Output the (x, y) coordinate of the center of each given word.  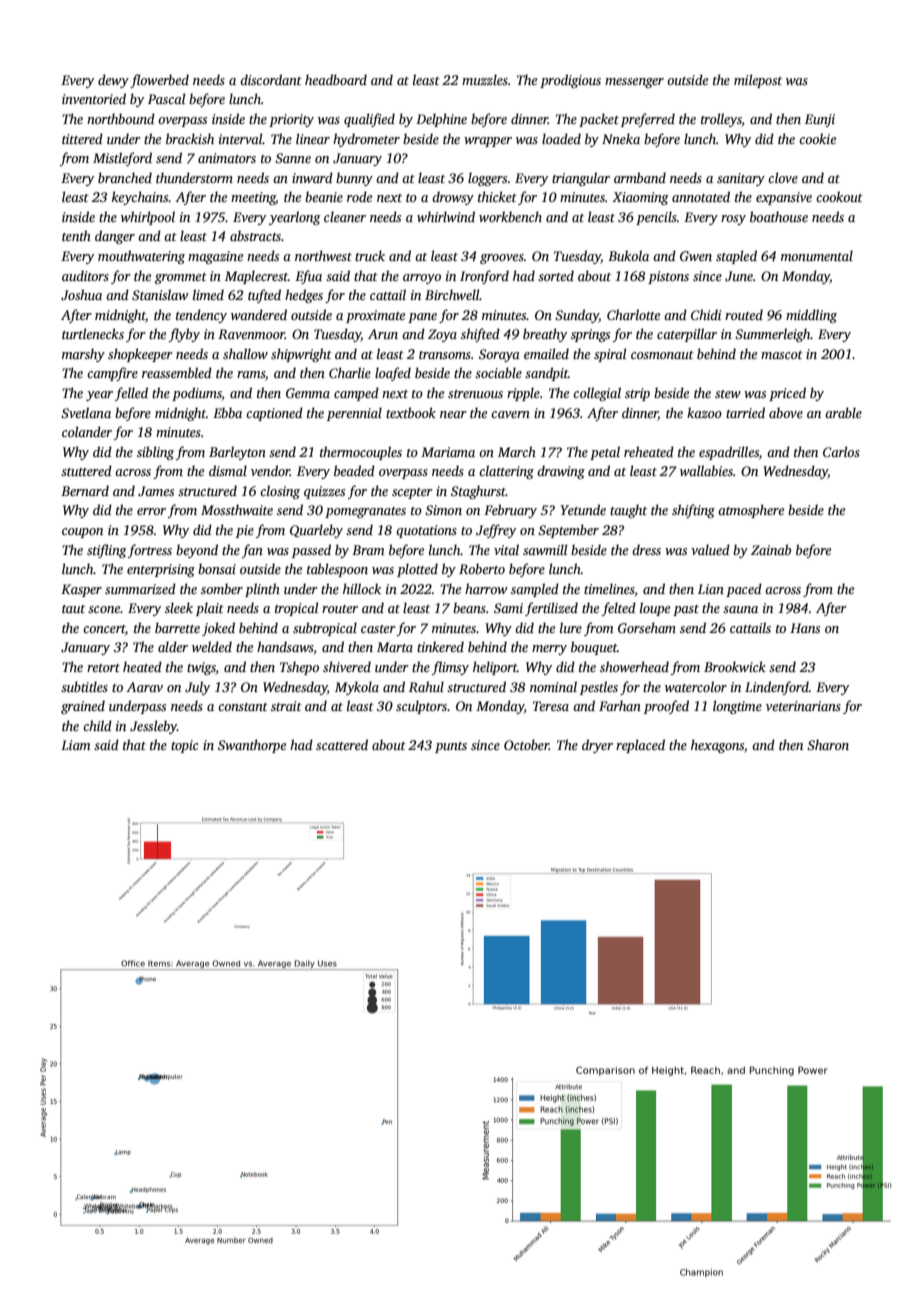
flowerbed (159, 81)
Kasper (81, 590)
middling (811, 316)
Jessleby (153, 727)
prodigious (570, 81)
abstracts (255, 235)
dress (646, 549)
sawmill (545, 549)
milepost (758, 81)
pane (422, 318)
